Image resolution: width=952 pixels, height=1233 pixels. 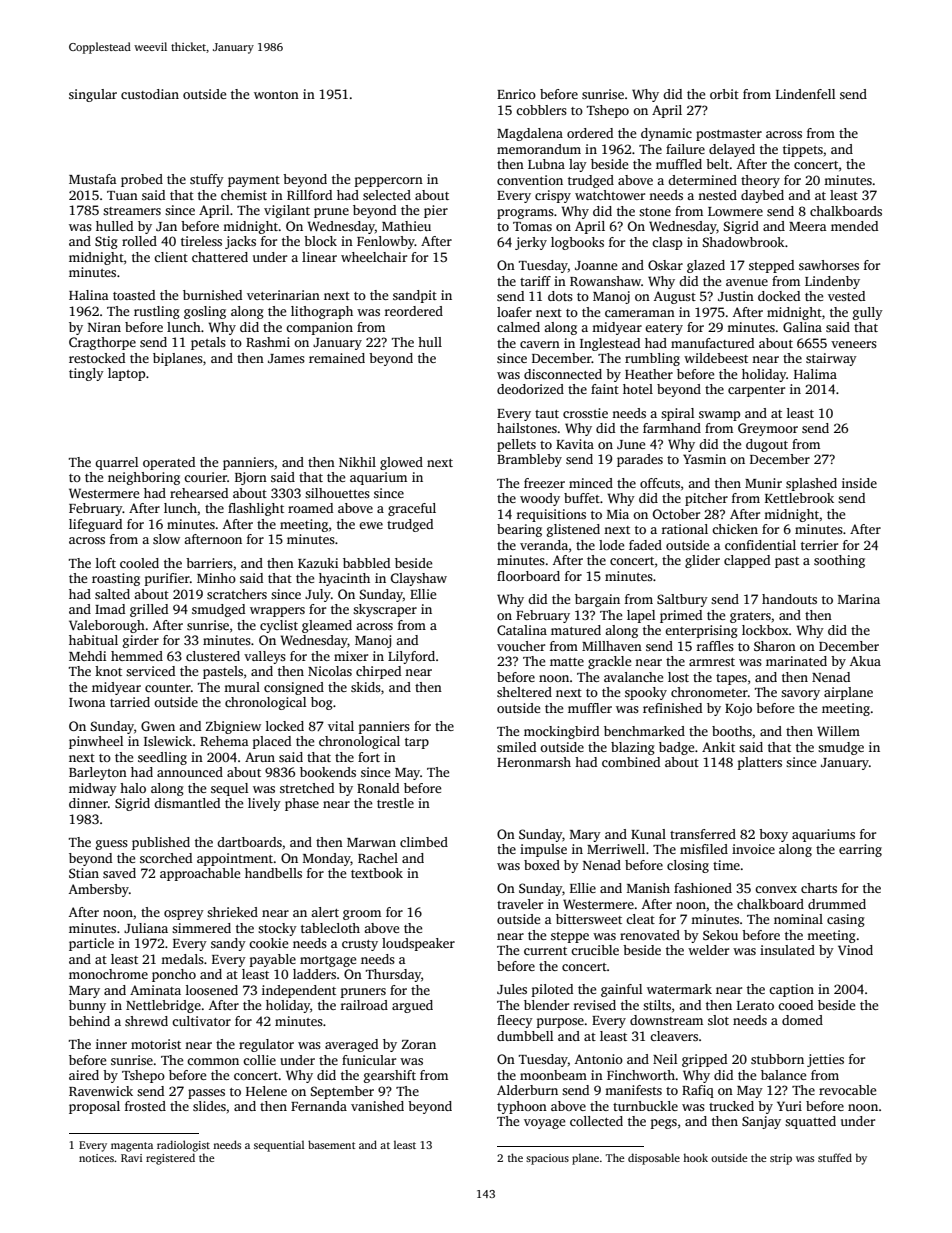 What do you see at coordinates (547, 1159) in the screenshot?
I see `spacious` at bounding box center [547, 1159].
